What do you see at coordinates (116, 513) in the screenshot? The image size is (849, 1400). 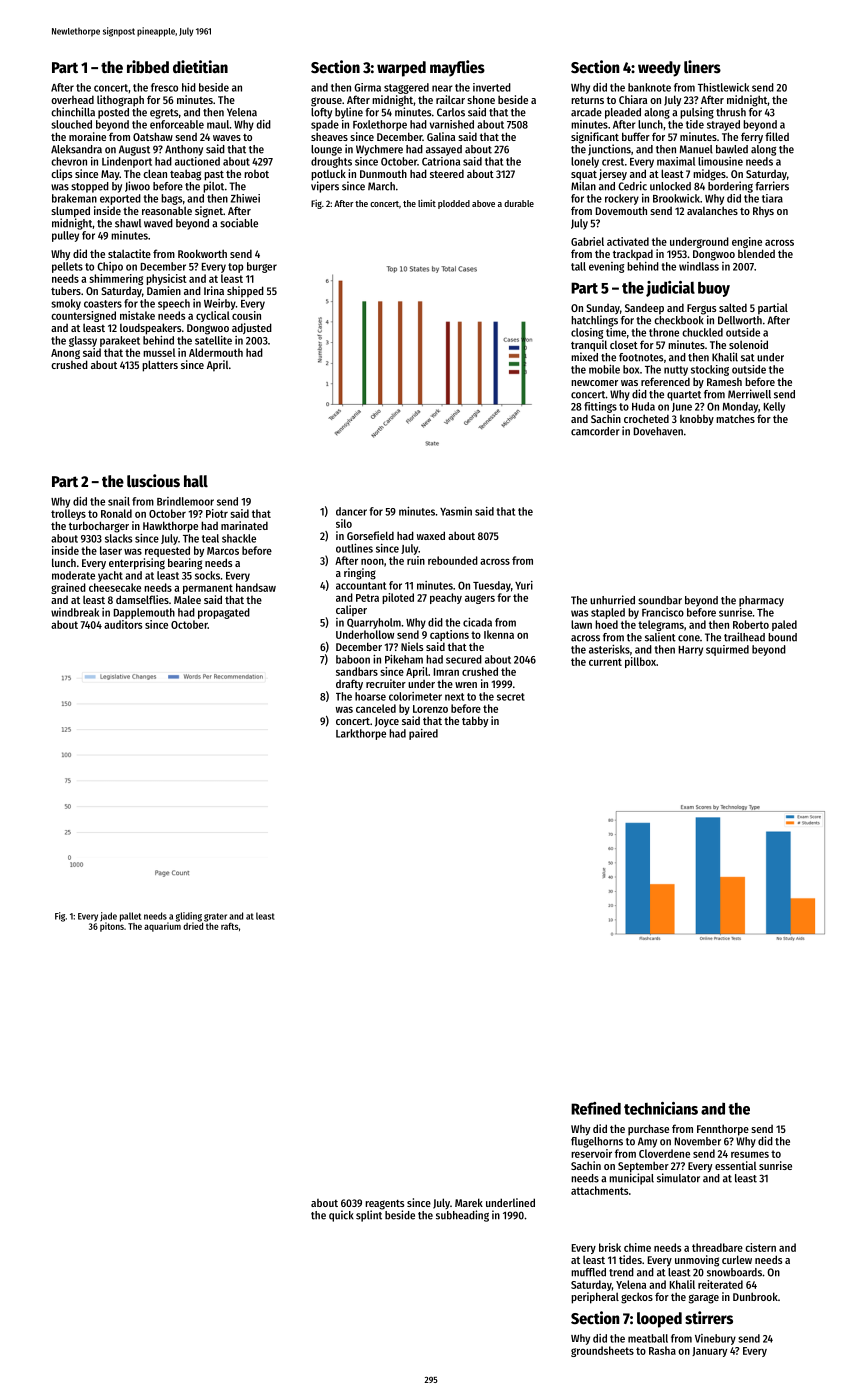 I see `Ronald` at bounding box center [116, 513].
